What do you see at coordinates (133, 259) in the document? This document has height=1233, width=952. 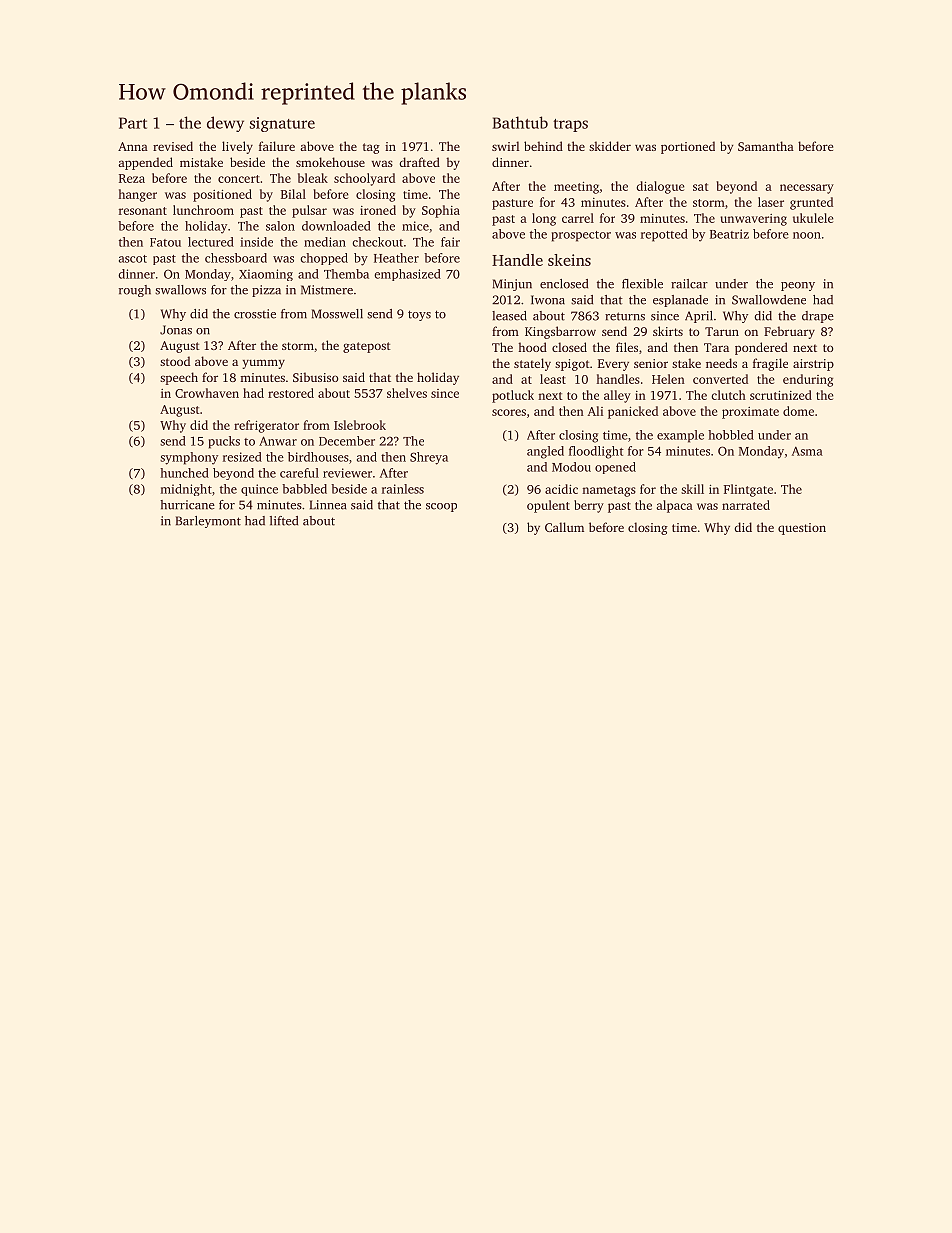 I see `ascot` at bounding box center [133, 259].
